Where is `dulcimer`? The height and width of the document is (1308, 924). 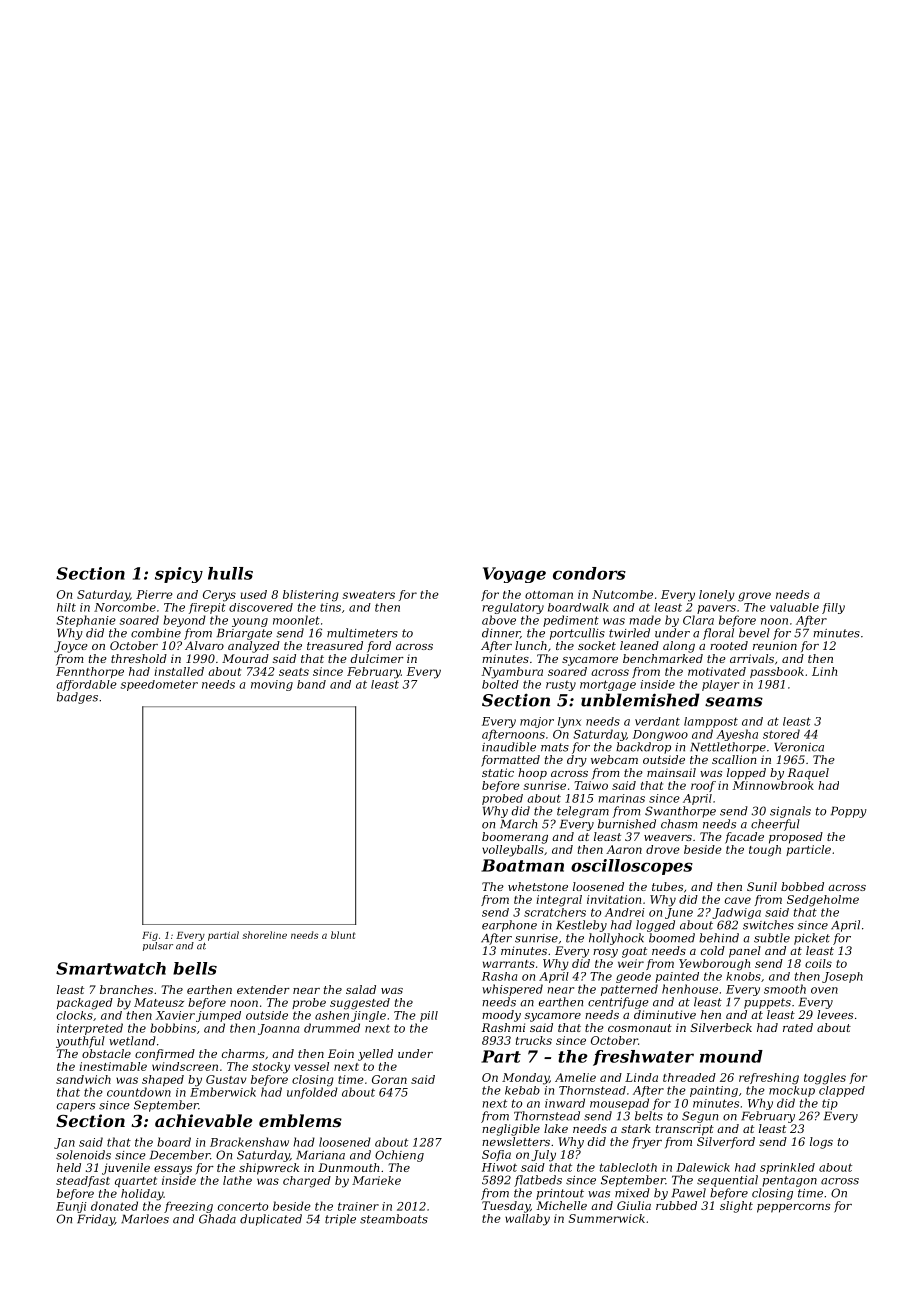
dulcimer is located at coordinates (377, 658).
